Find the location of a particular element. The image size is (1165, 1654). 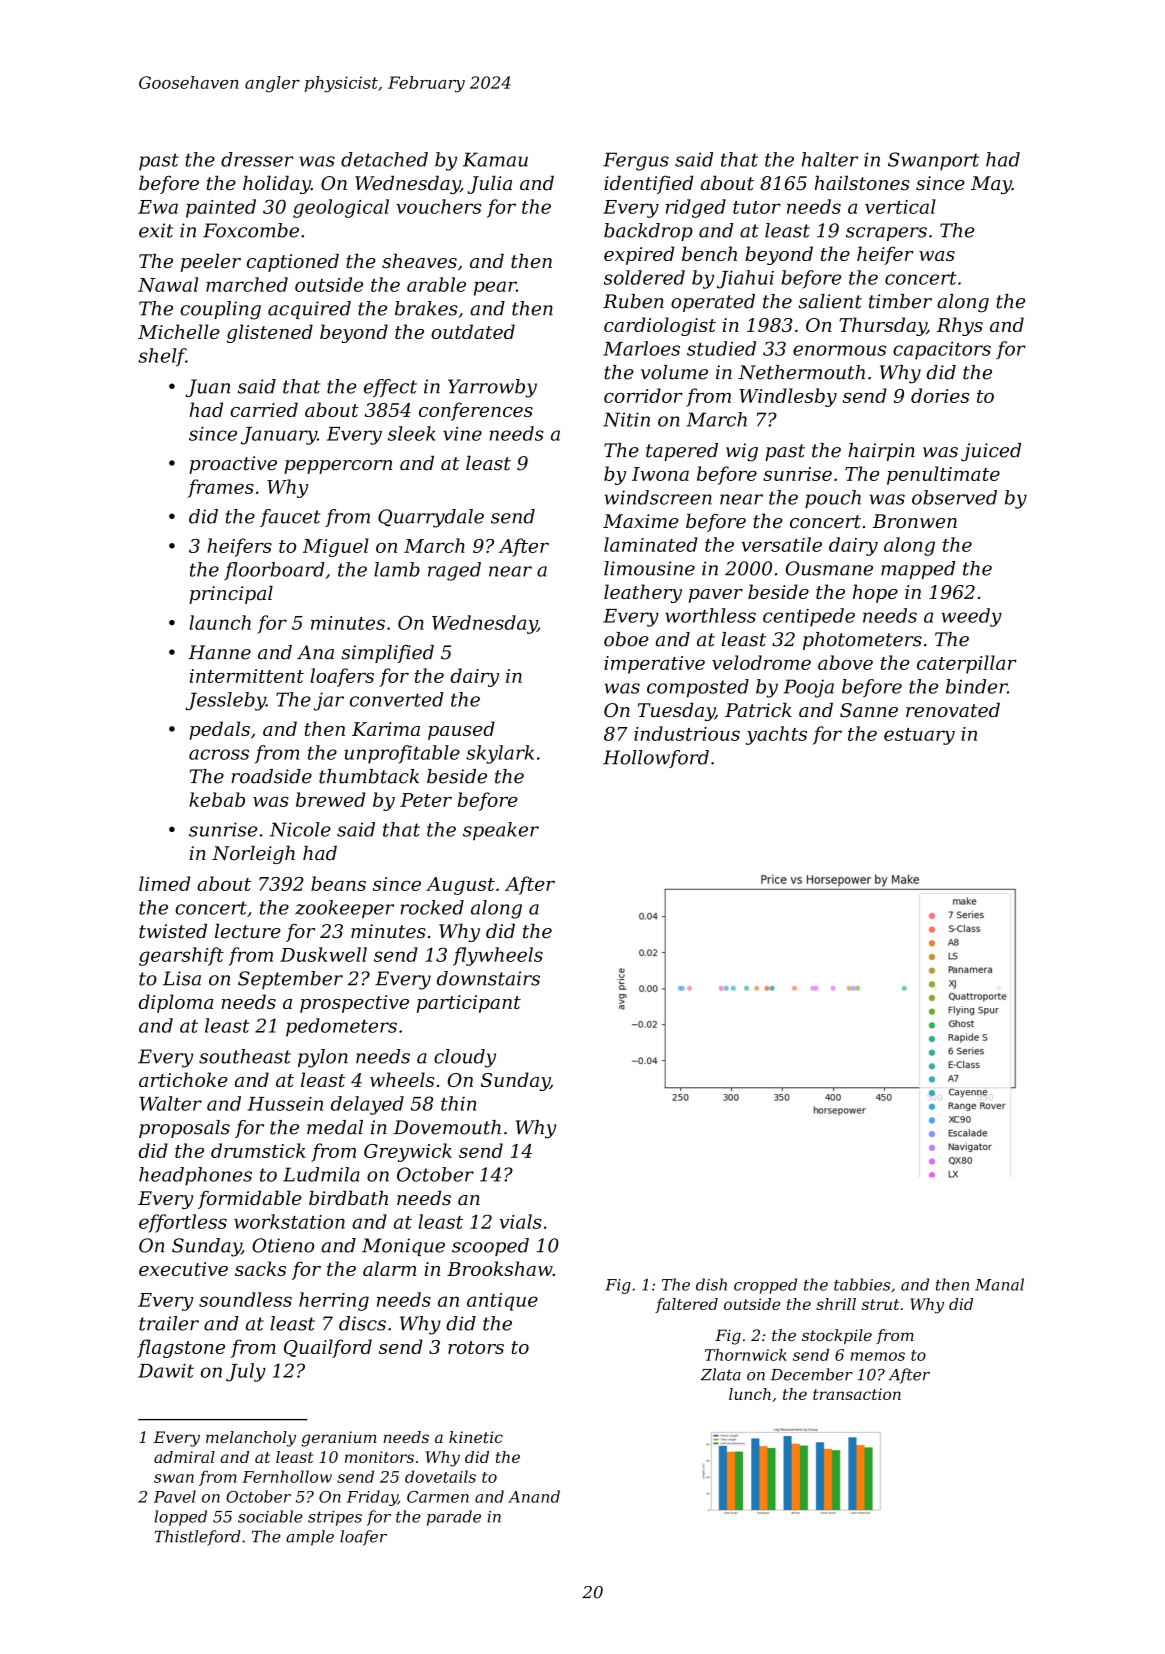

transaction is located at coordinates (857, 1394).
